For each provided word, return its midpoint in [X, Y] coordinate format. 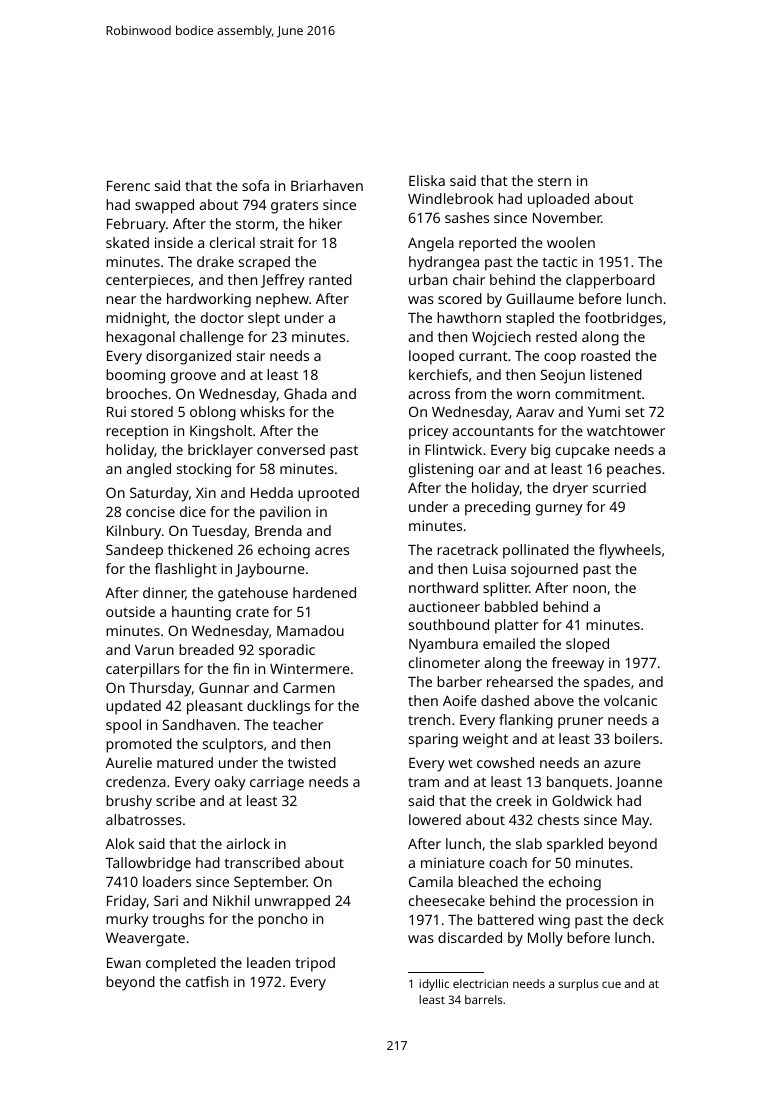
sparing [433, 740]
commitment [598, 393]
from [470, 393]
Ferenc [128, 186]
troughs [178, 920]
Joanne [638, 783]
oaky [230, 783]
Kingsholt [221, 432]
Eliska [427, 180]
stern [554, 181]
